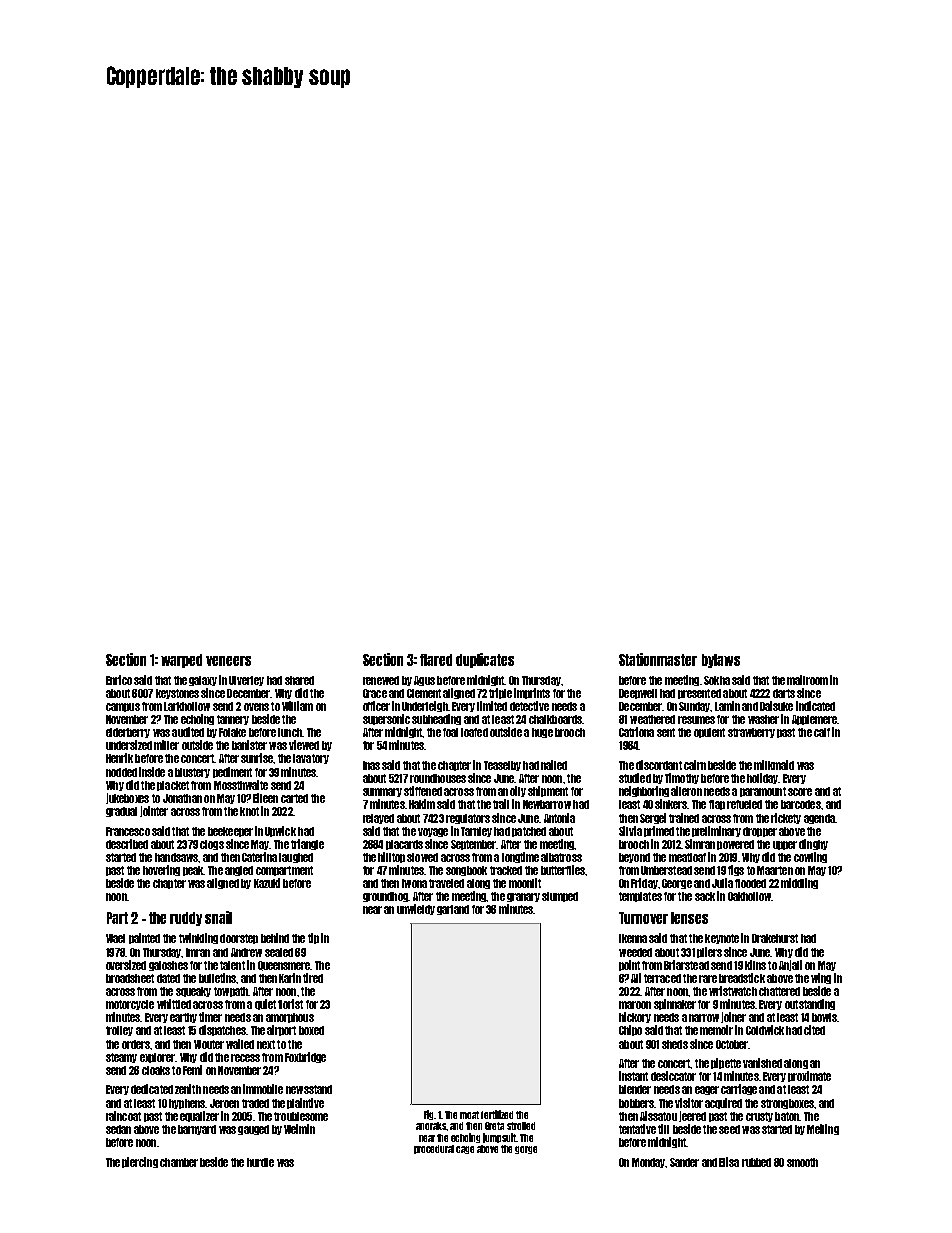  Describe the element at coordinates (638, 694) in the image. I see `Deepwell` at that location.
